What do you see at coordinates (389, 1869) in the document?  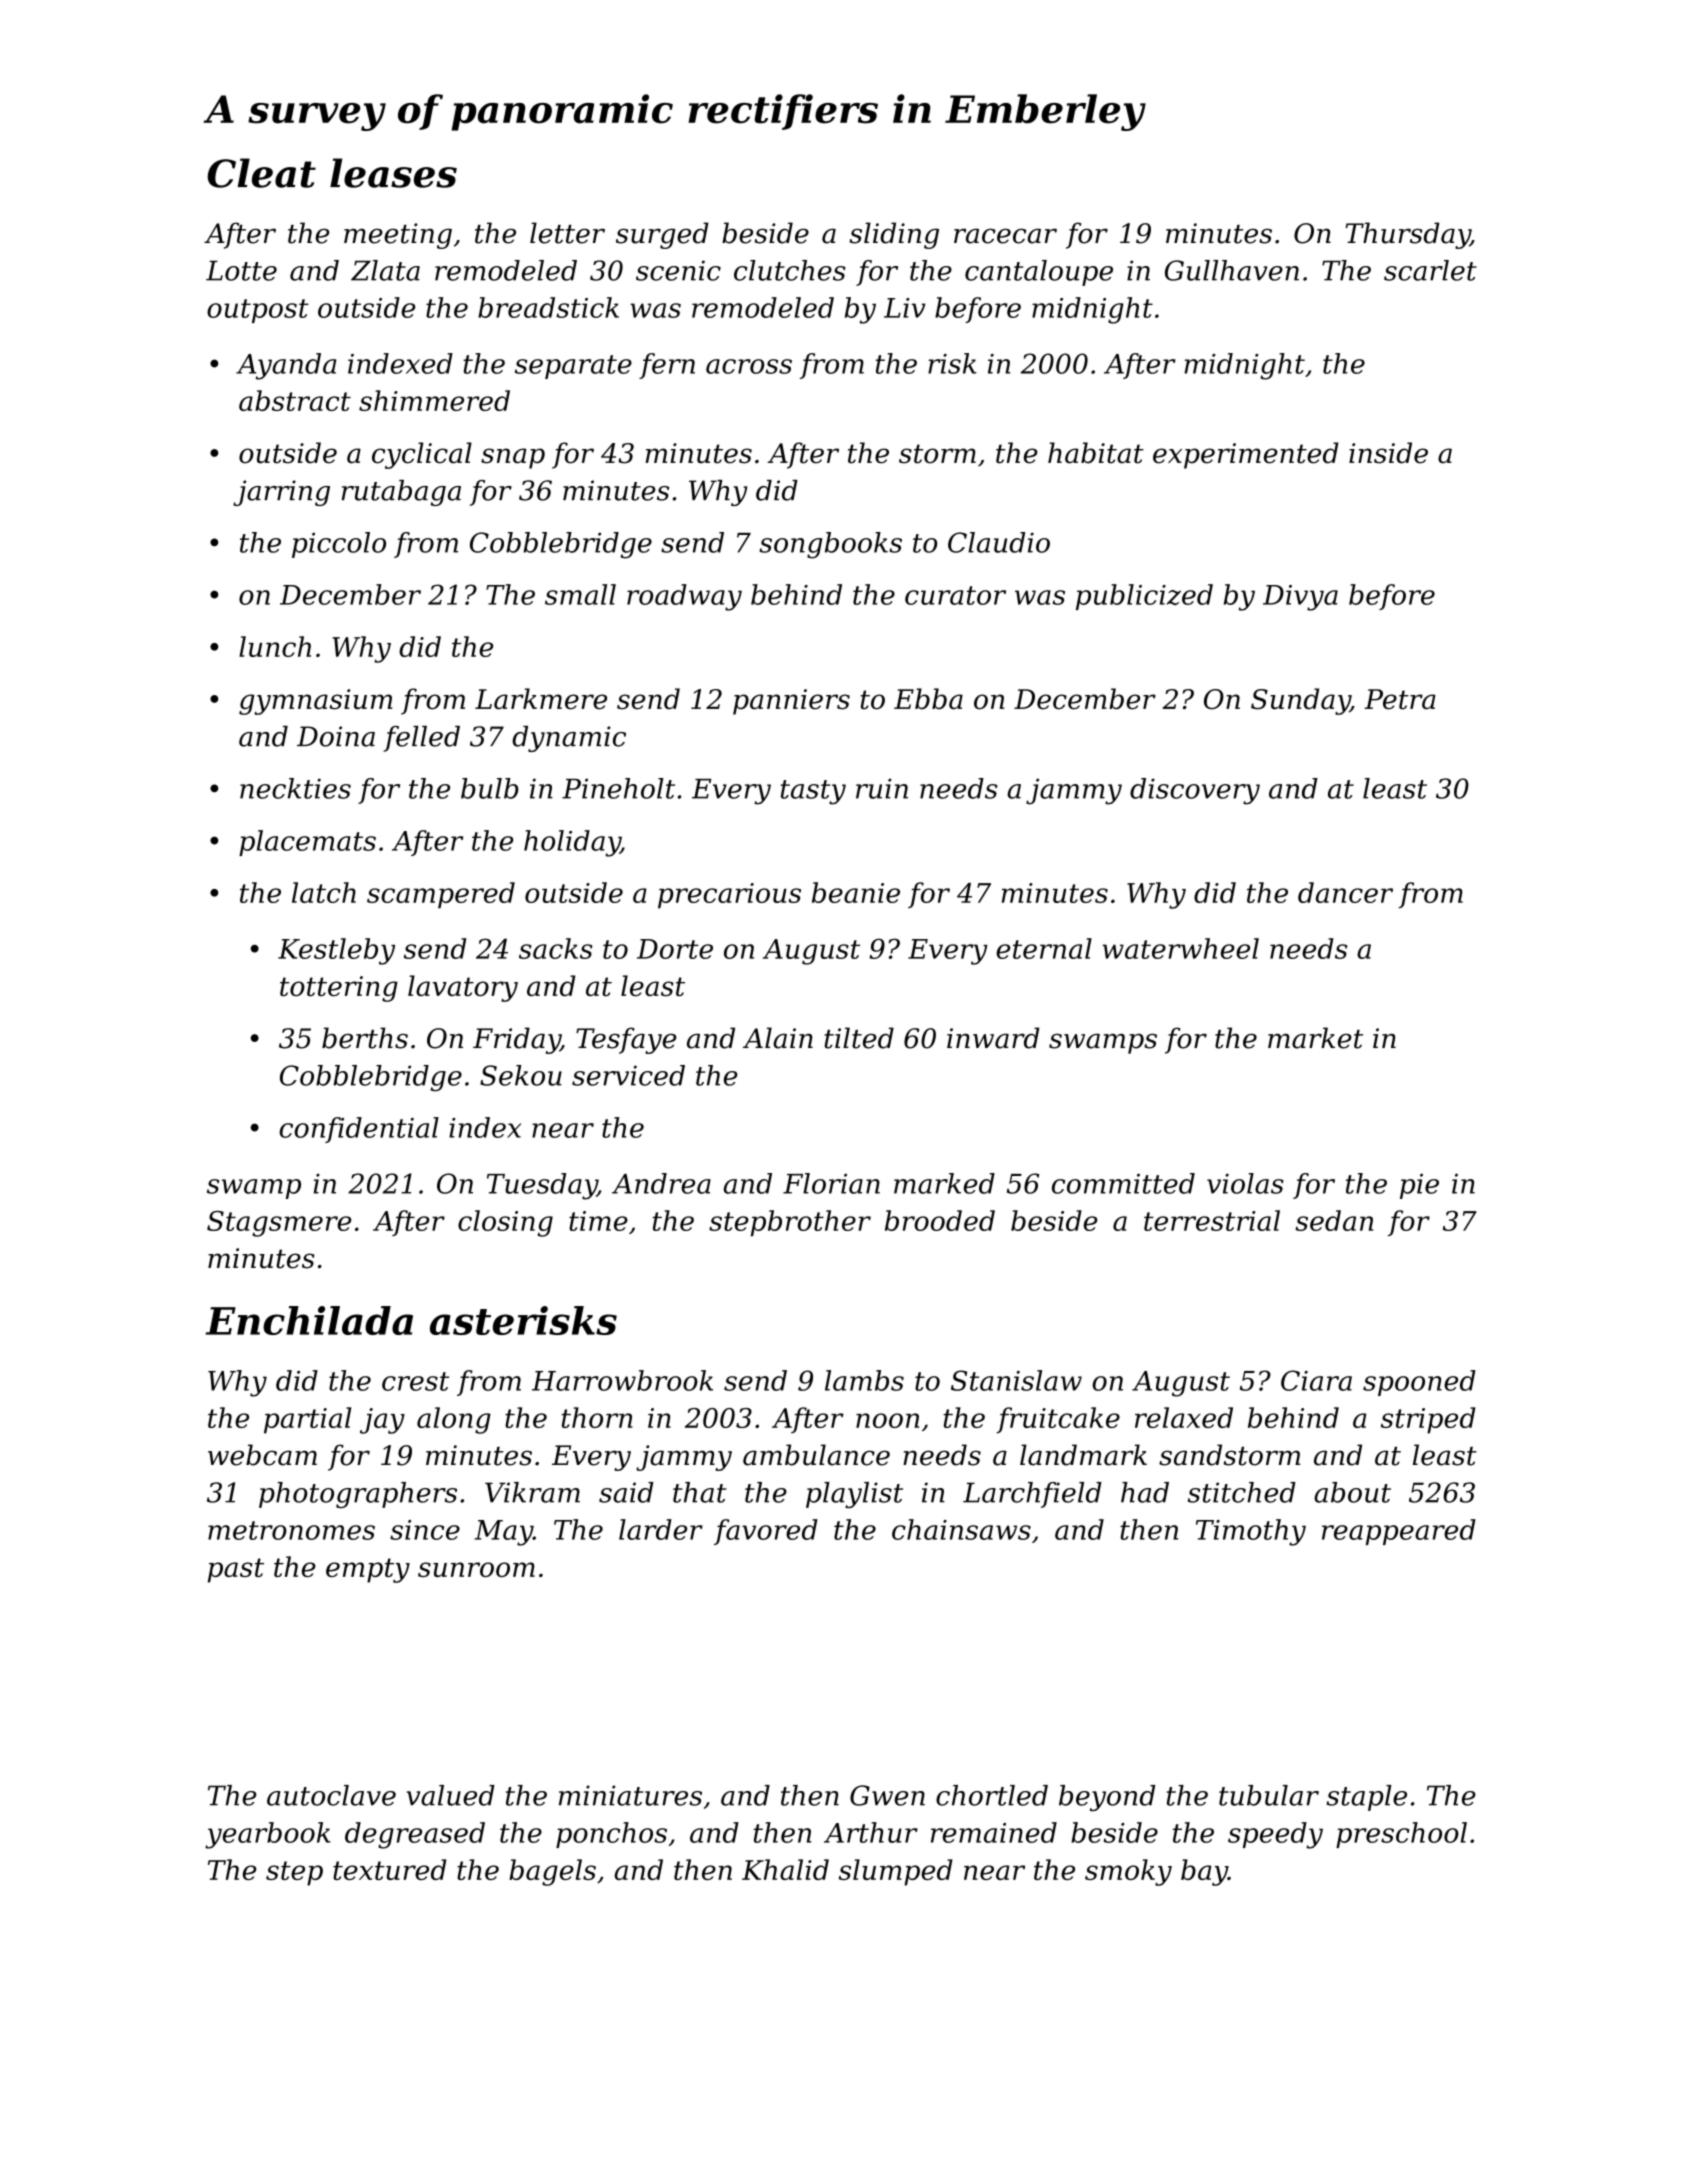 I see `textured` at bounding box center [389, 1869].
